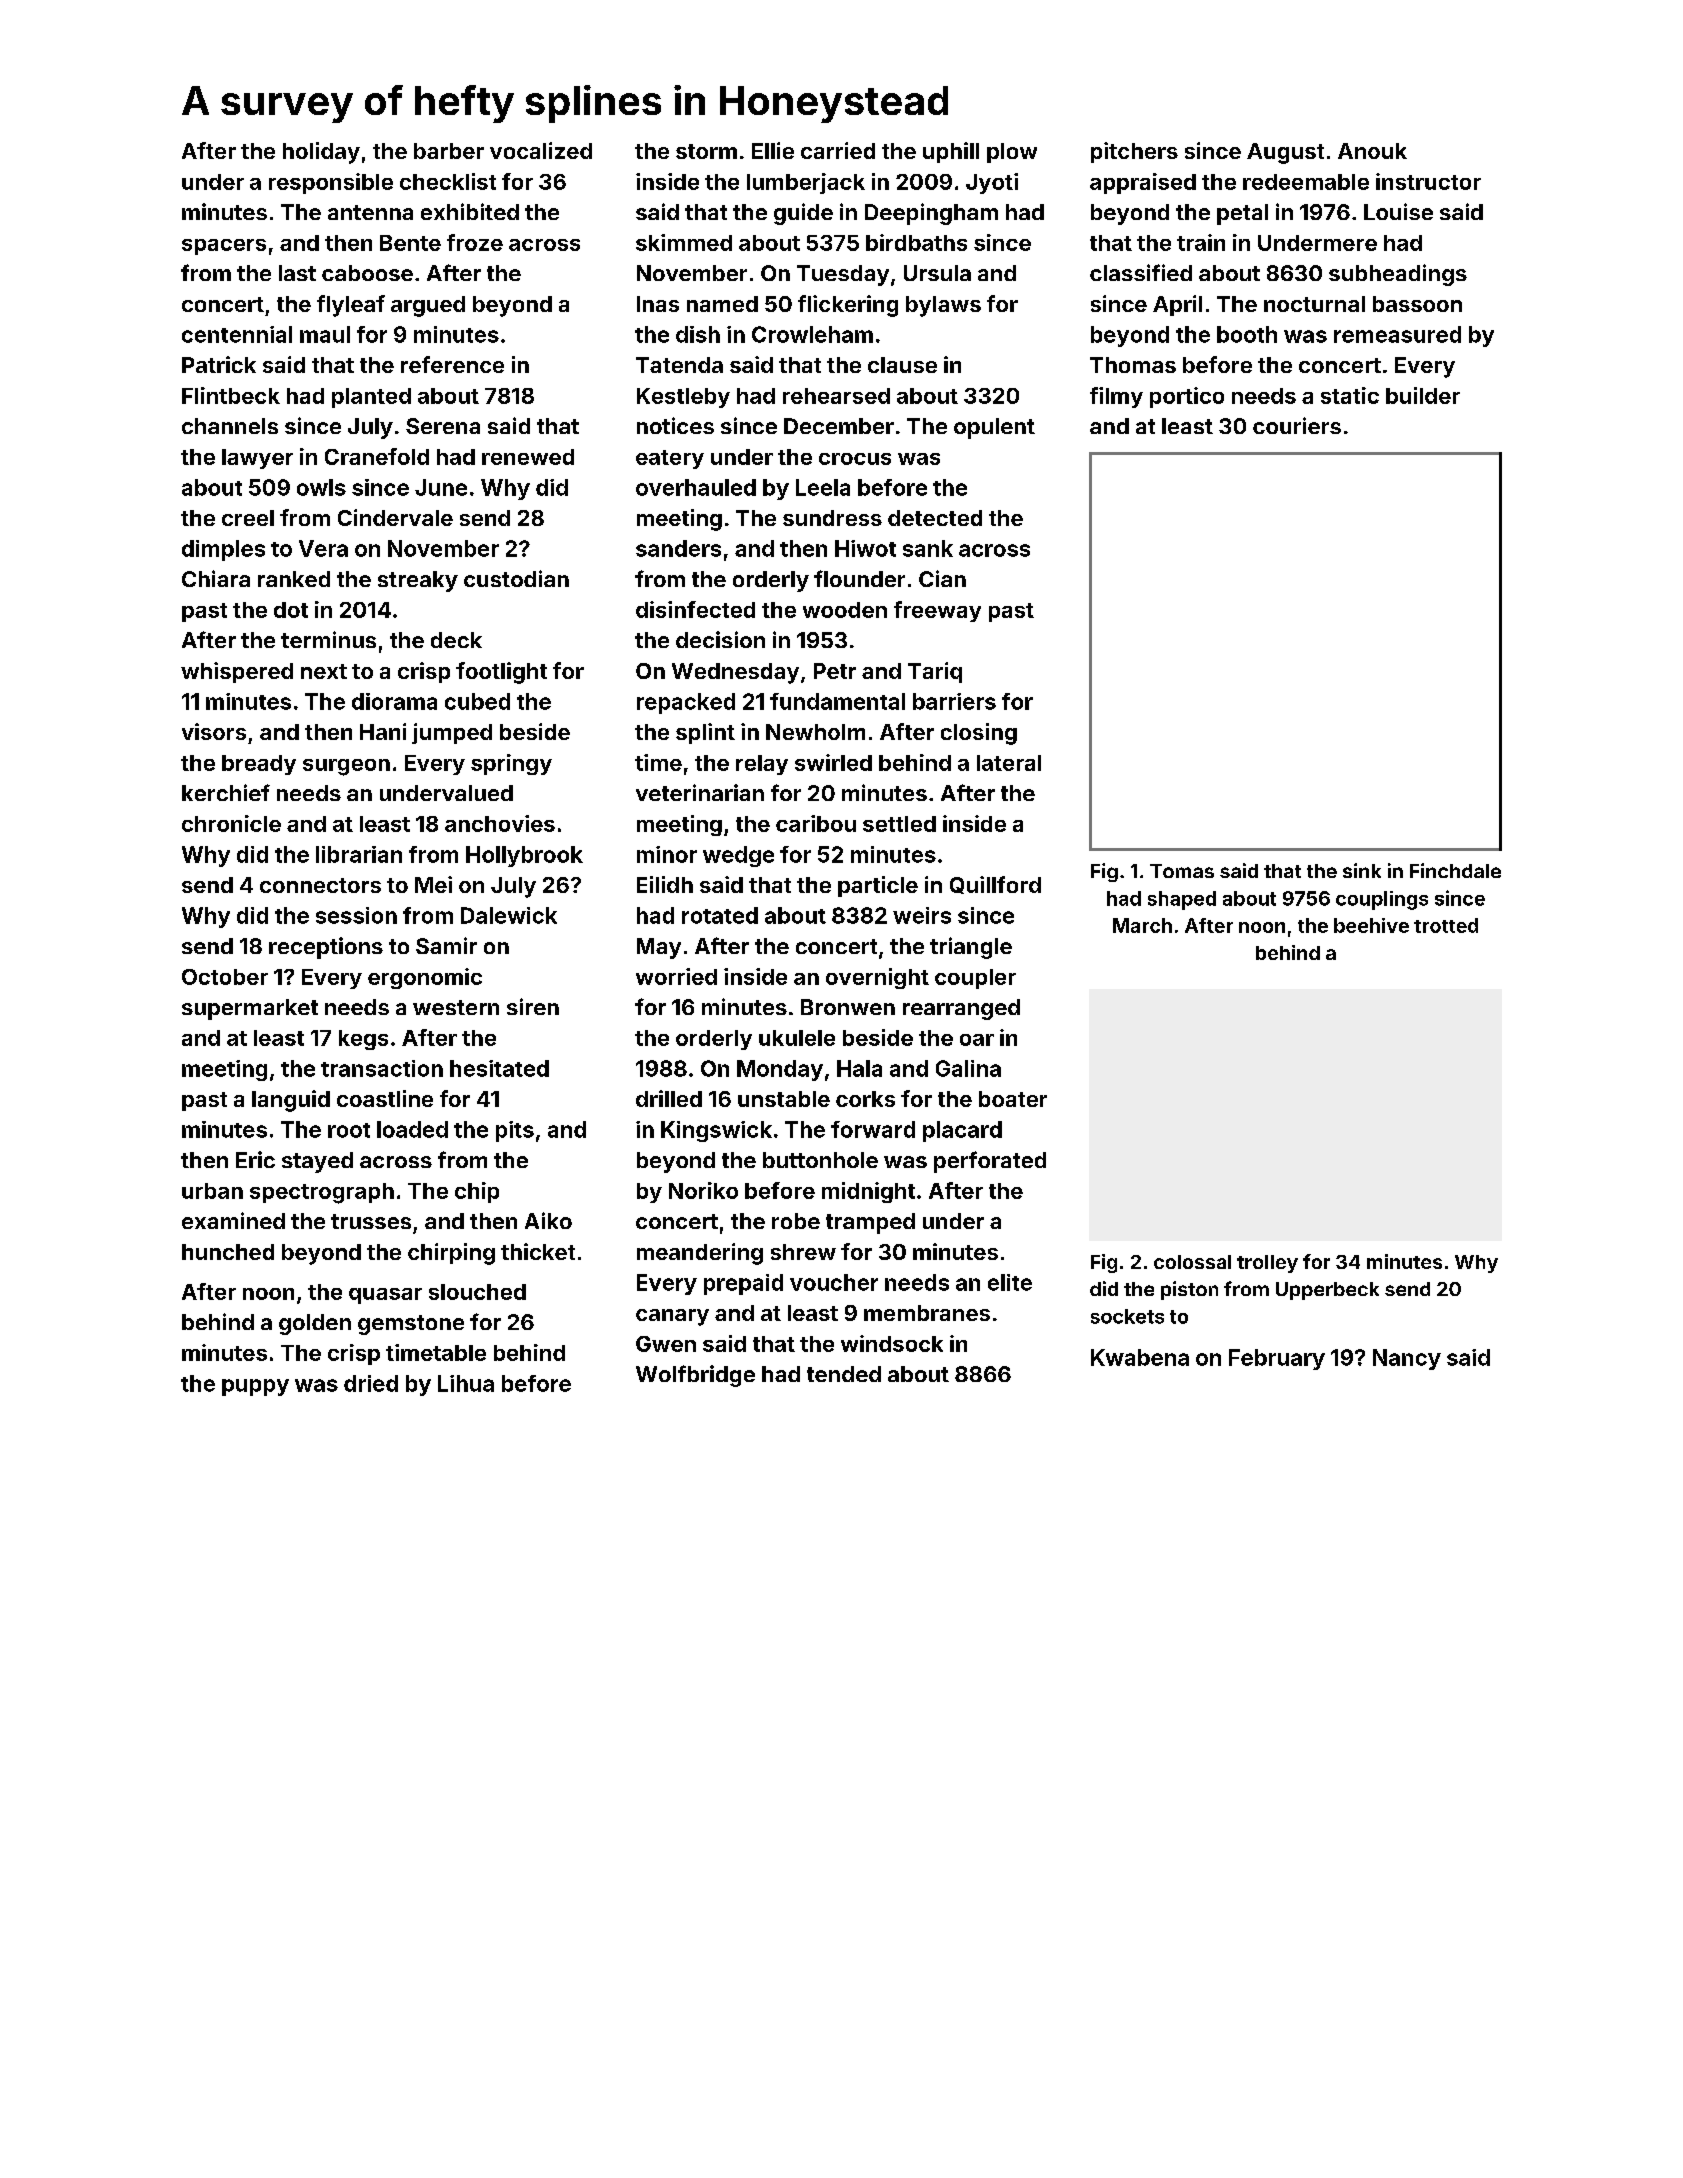 The width and height of the page is (1683, 2178). Describe the element at coordinates (541, 150) in the page. I see `vocalized` at that location.
